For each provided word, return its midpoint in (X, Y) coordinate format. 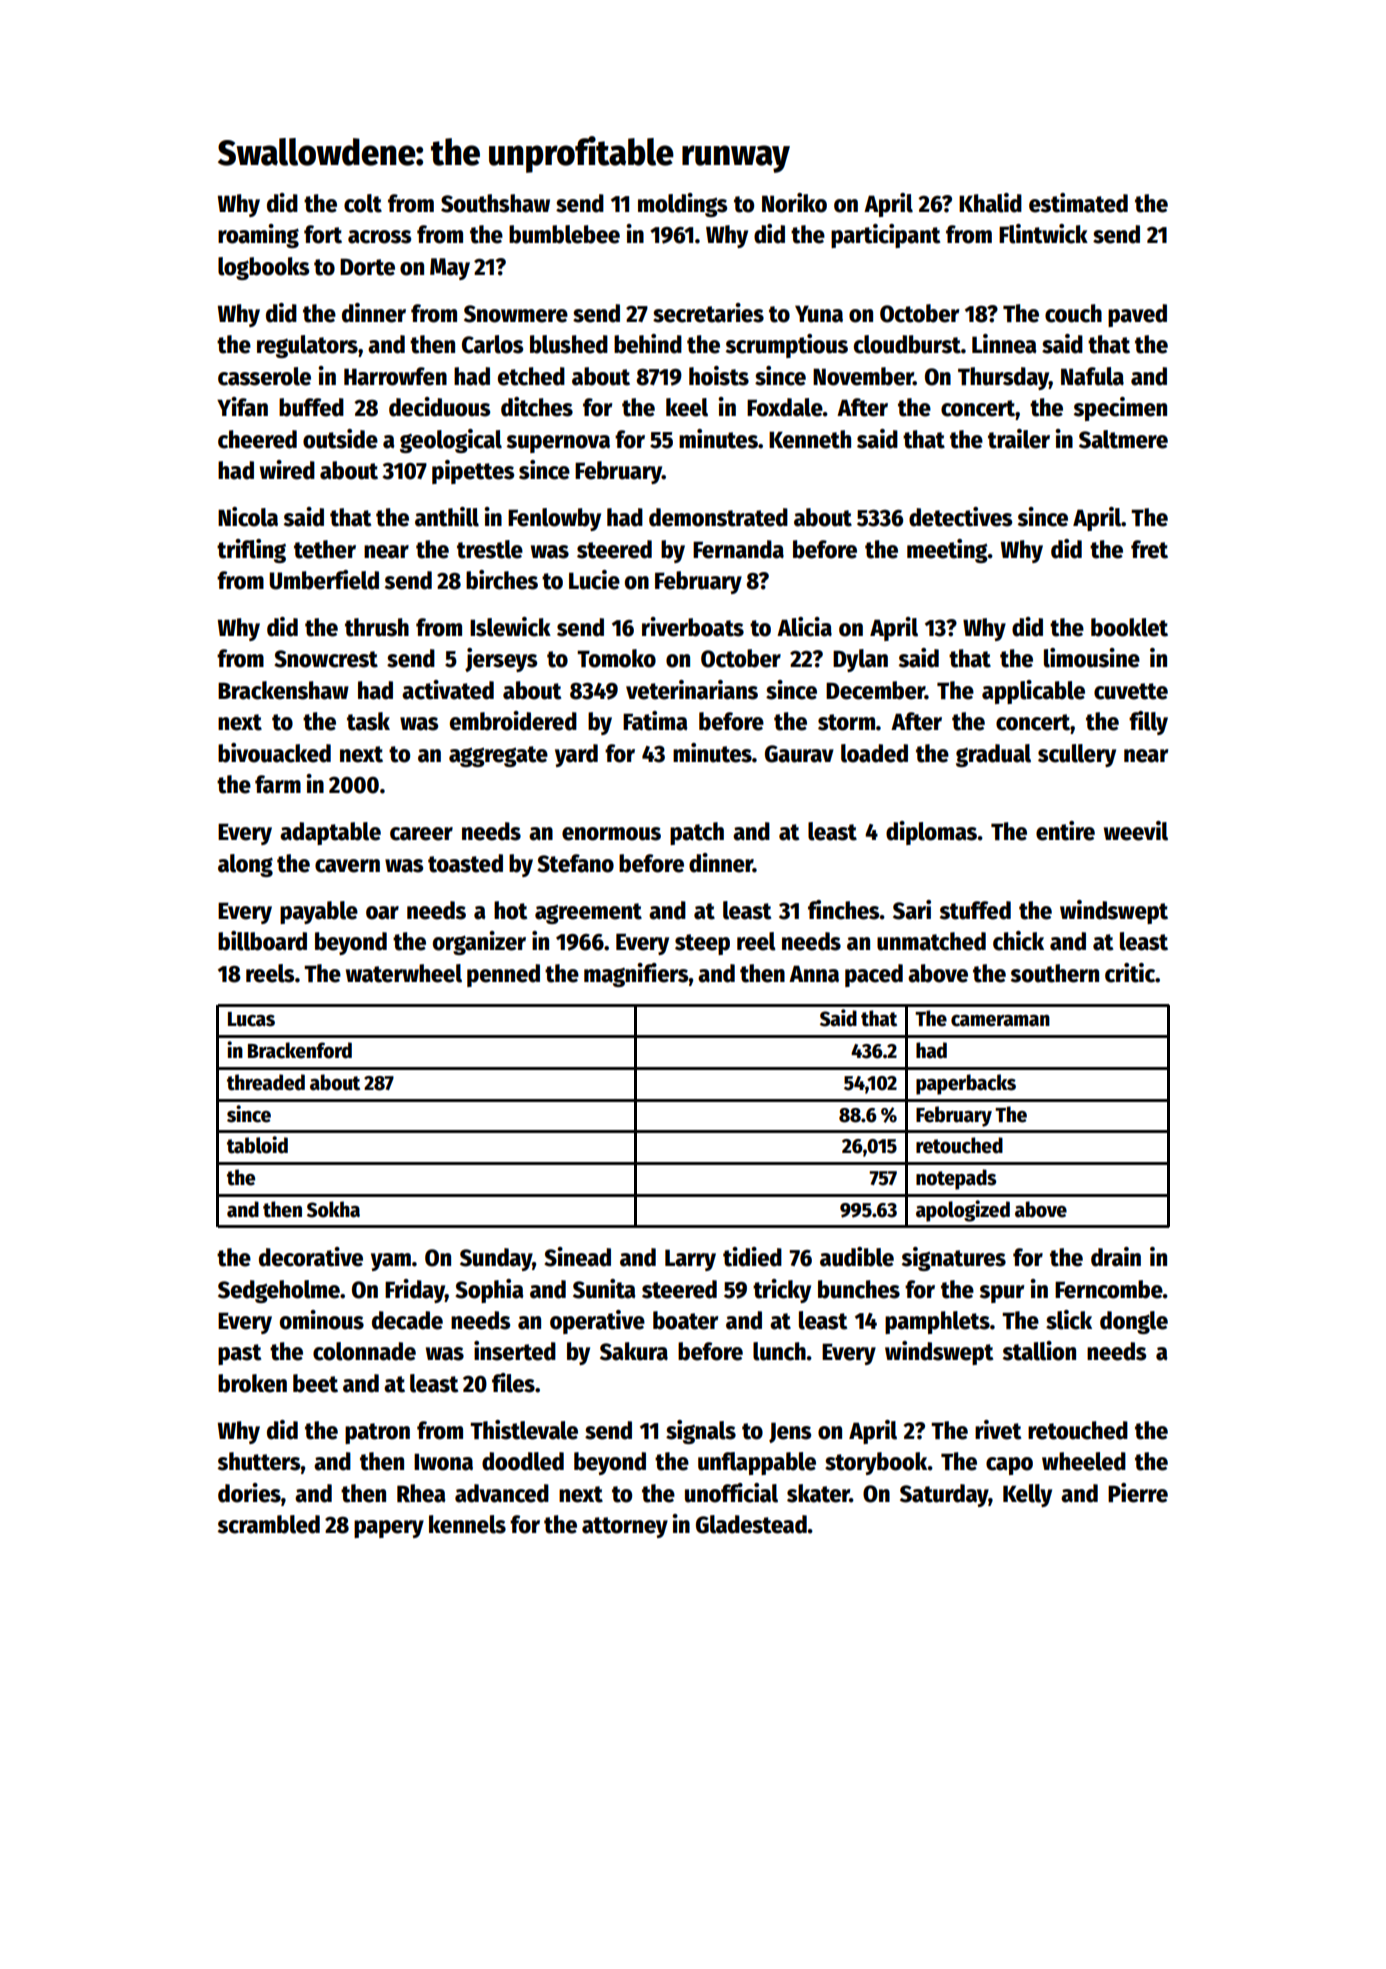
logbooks (263, 268)
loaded (874, 753)
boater (685, 1320)
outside (340, 439)
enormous (611, 834)
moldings (682, 205)
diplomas (931, 833)
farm (278, 784)
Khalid (990, 203)
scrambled (268, 1524)
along (245, 865)
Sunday (496, 1259)
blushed (569, 344)
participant (885, 236)
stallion (1039, 1351)
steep (702, 944)
